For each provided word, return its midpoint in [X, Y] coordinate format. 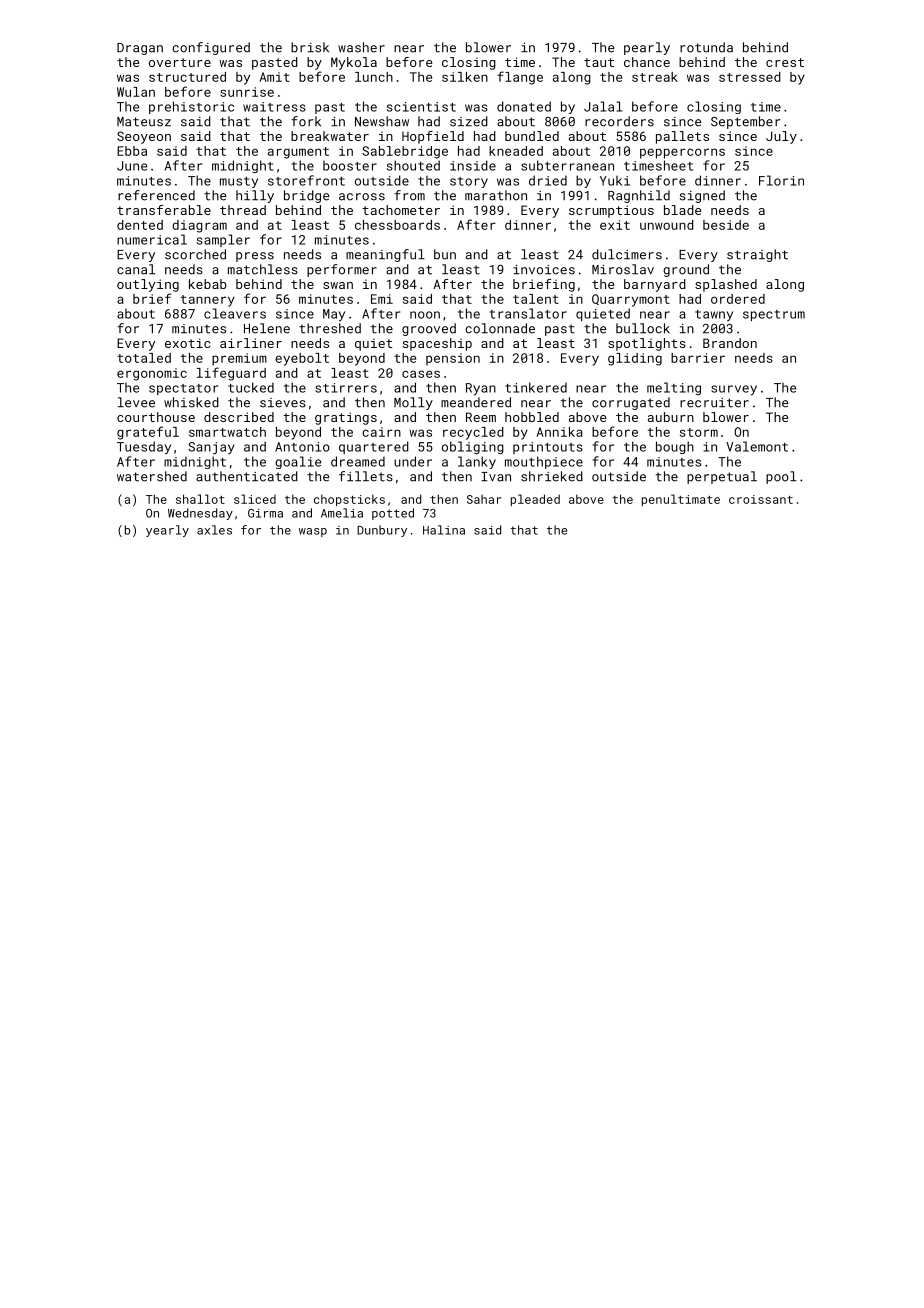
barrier [698, 358]
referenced [156, 195]
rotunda [706, 47]
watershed [152, 476]
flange [520, 78]
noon [425, 315]
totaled [144, 358]
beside [726, 225]
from [409, 195]
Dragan [140, 49]
